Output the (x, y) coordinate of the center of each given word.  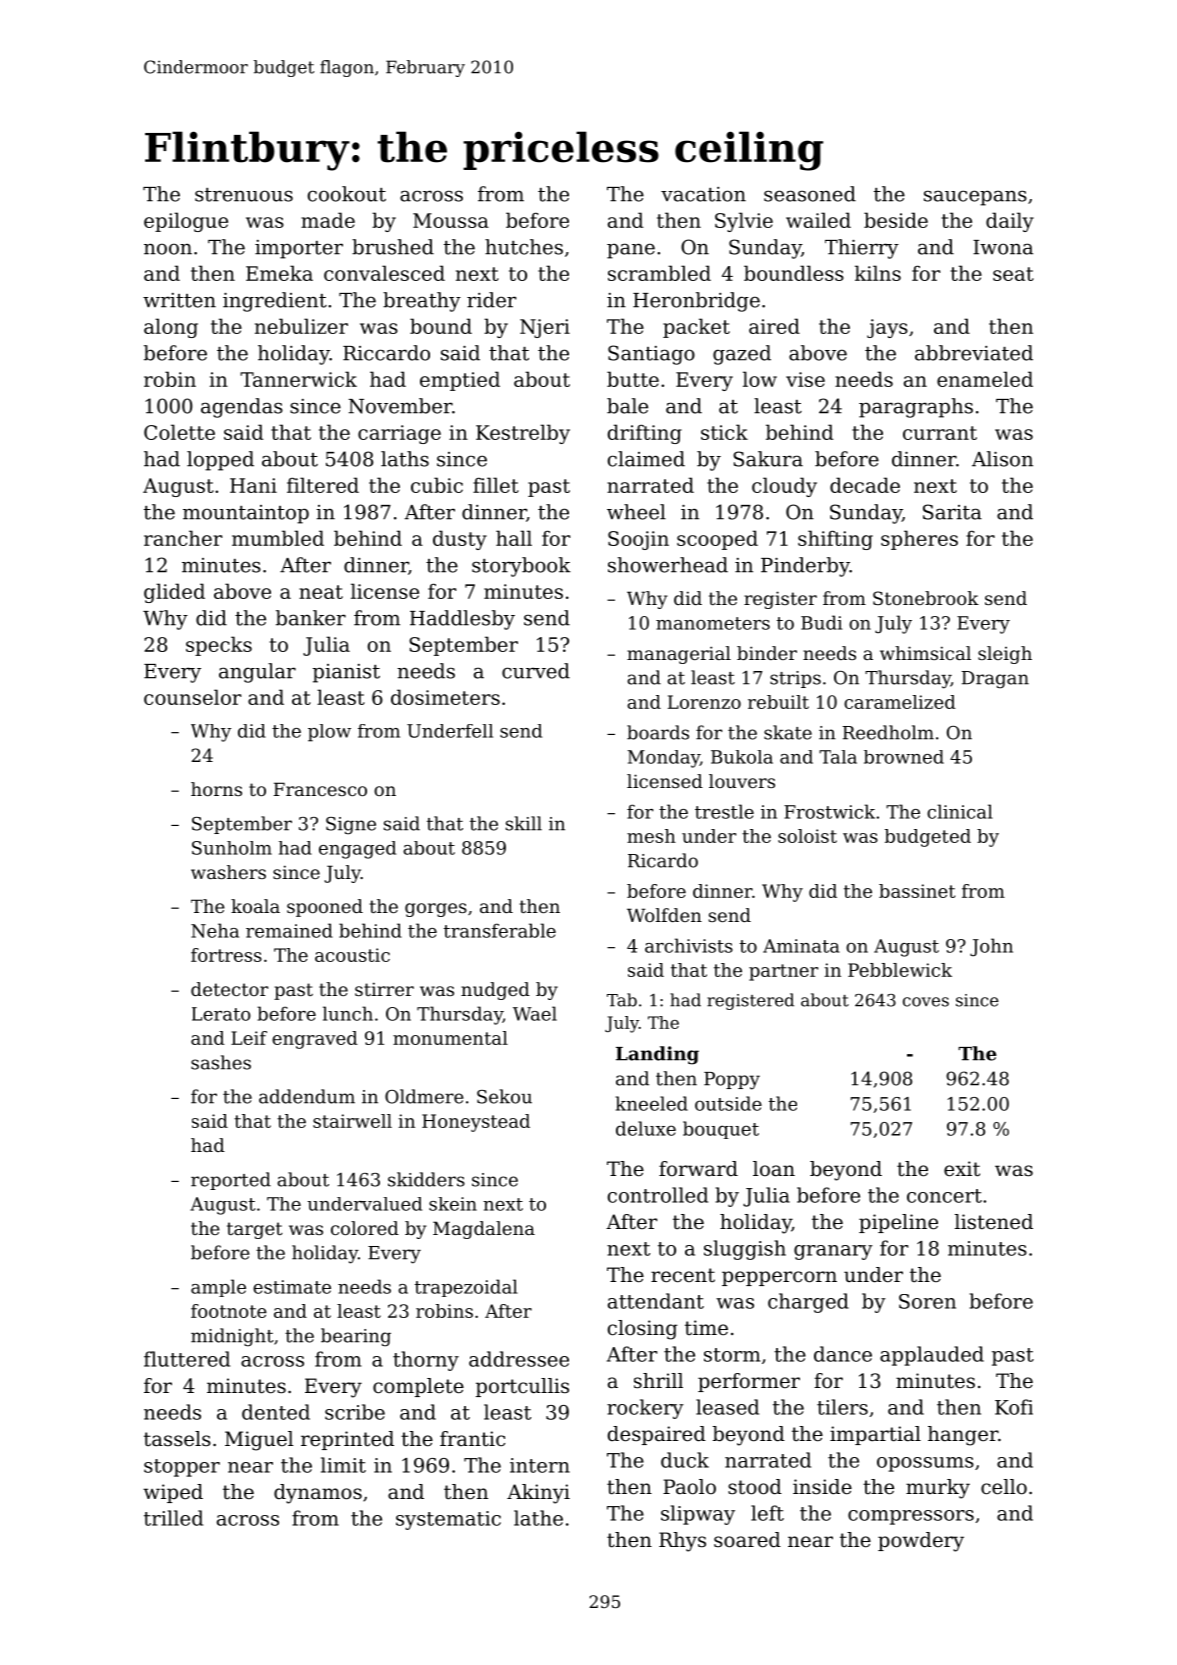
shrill (658, 1381)
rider (491, 300)
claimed (646, 459)
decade (865, 485)
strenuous (244, 195)
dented (276, 1412)
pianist (346, 673)
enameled (985, 379)
